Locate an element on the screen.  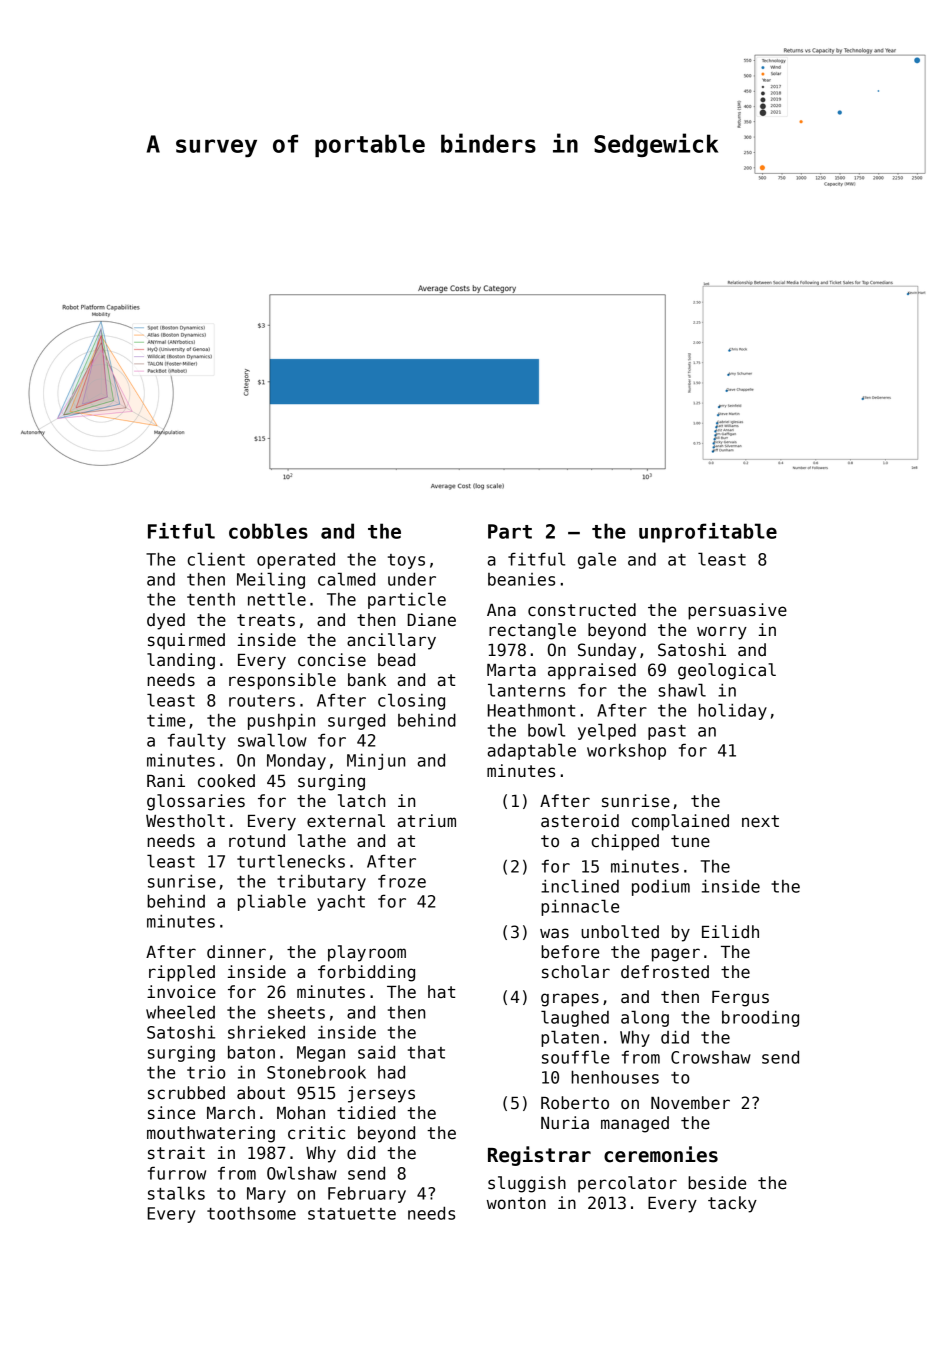
froze is located at coordinates (402, 881).
